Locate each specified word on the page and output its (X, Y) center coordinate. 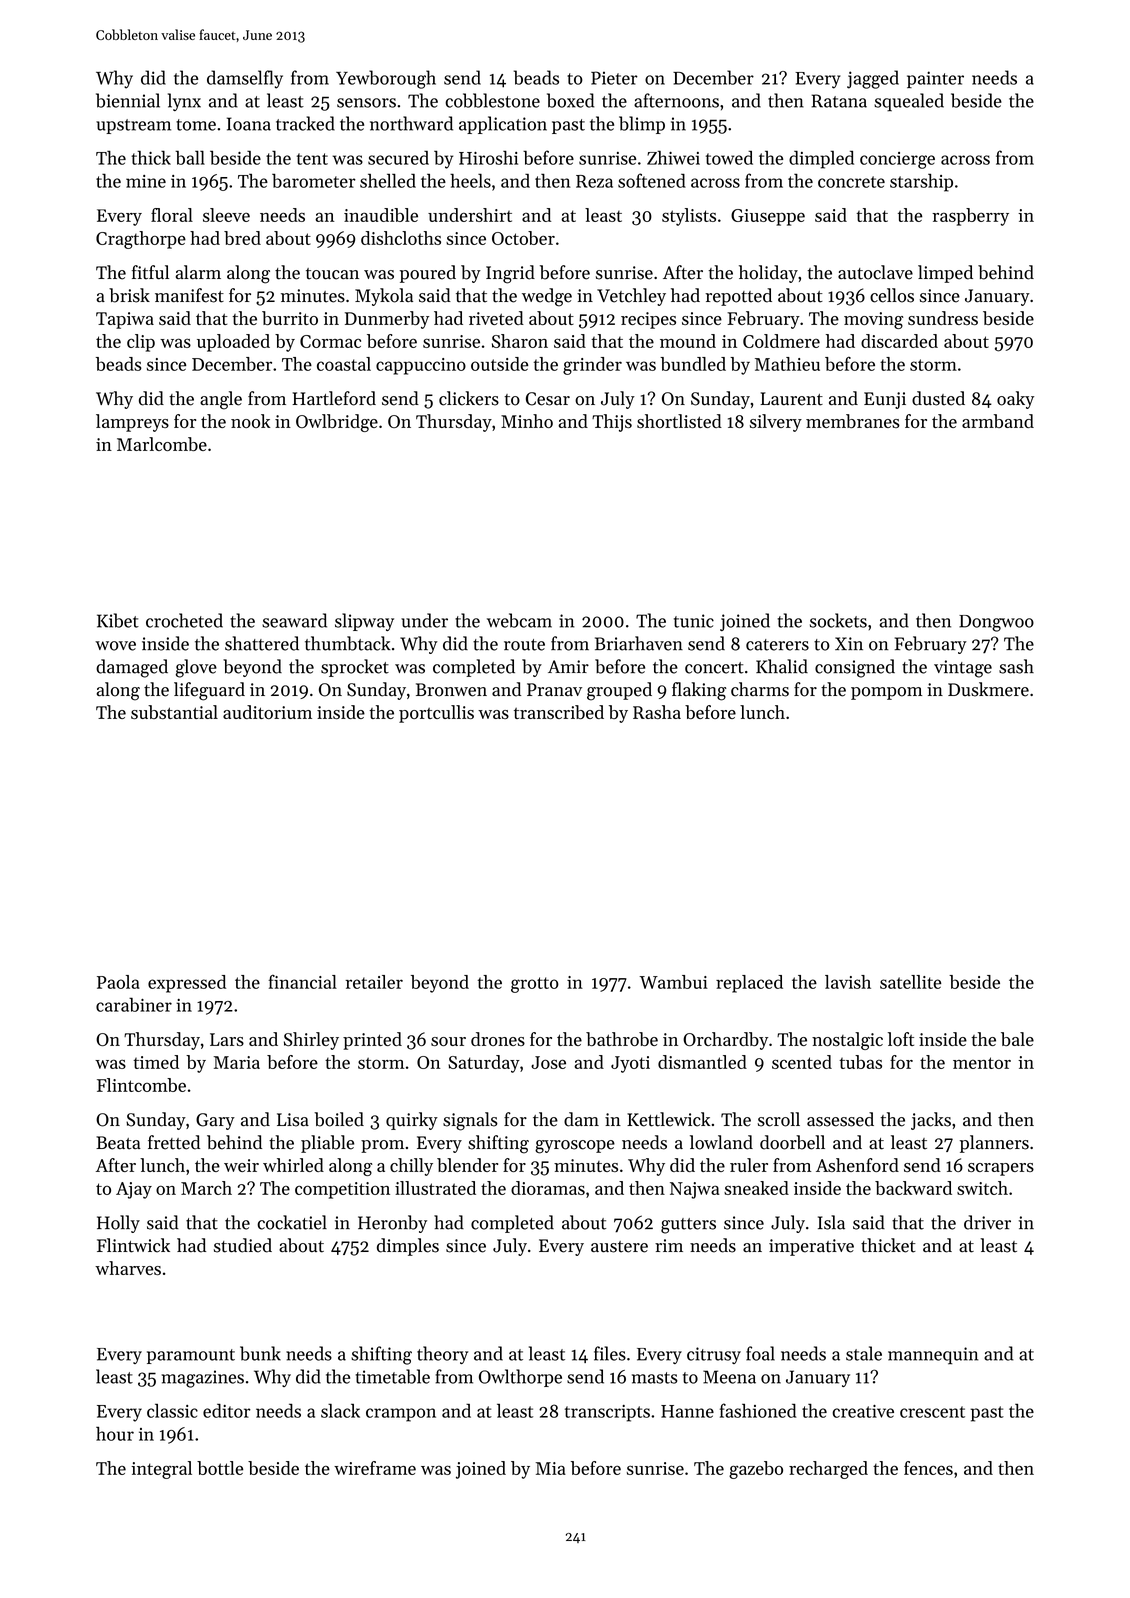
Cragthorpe (141, 240)
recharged (828, 1470)
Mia (551, 1468)
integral (161, 1470)
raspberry (970, 217)
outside (499, 364)
